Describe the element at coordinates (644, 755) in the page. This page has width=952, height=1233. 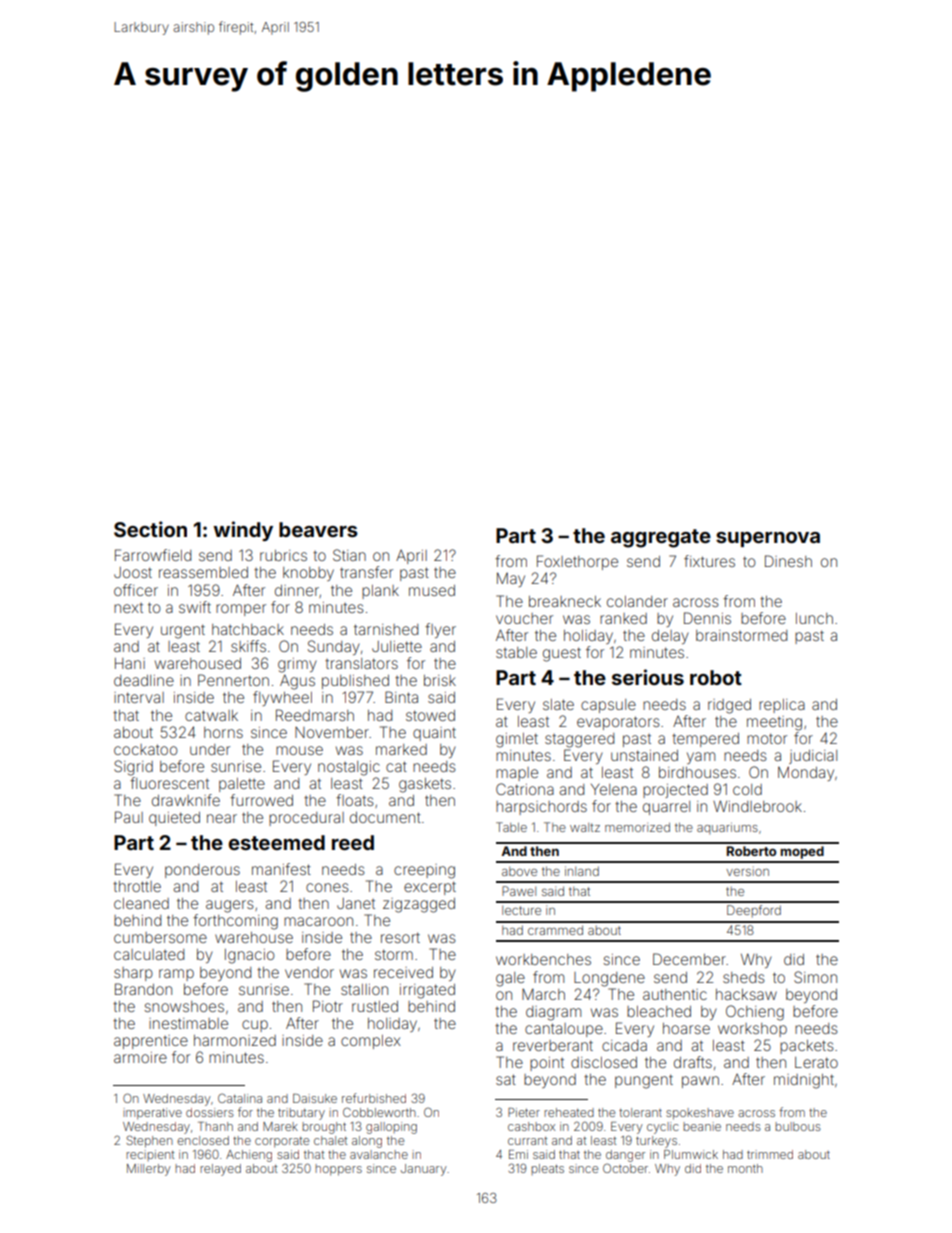
I see `unstained` at that location.
